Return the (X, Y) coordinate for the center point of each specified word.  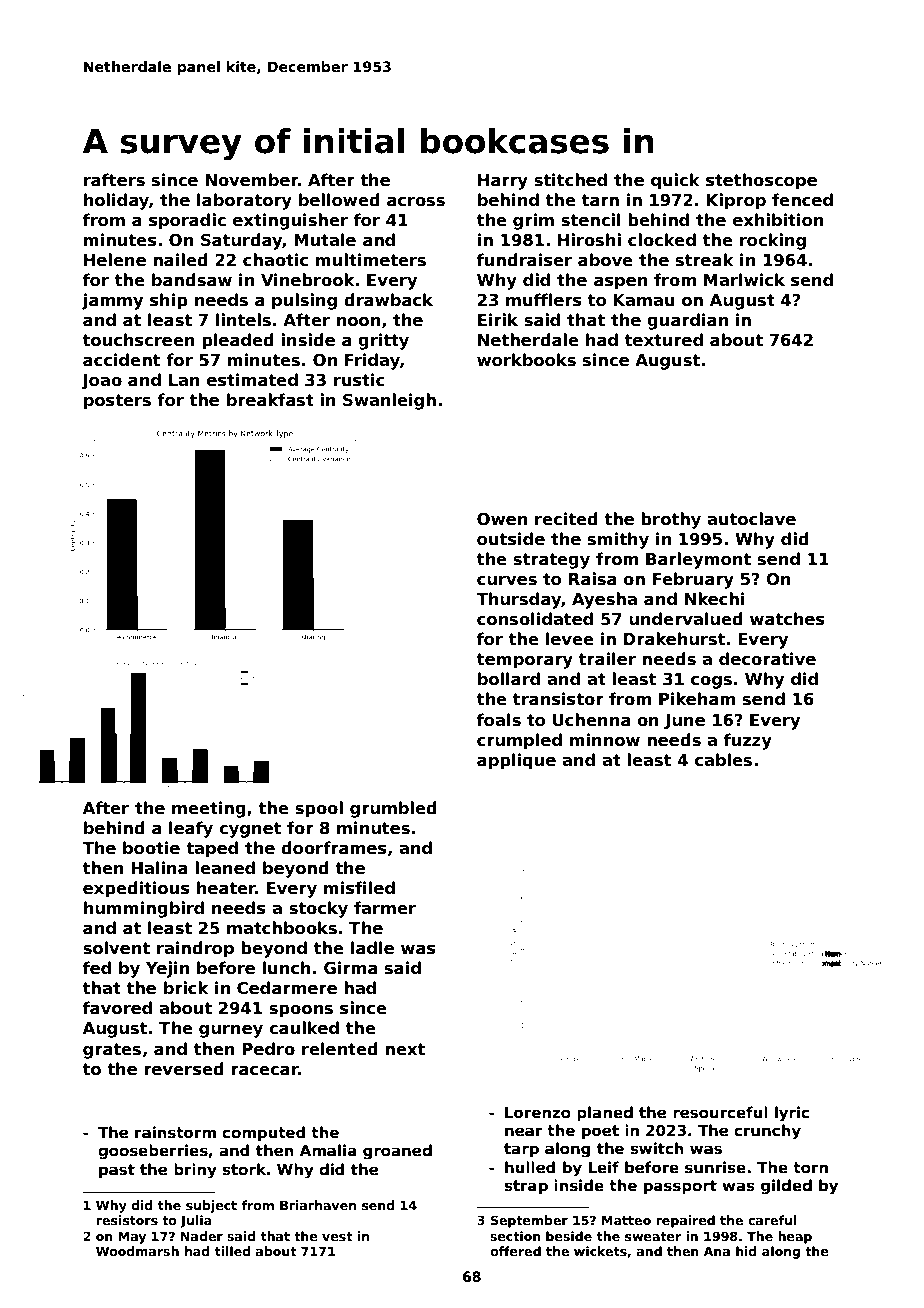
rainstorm (175, 1132)
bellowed (339, 200)
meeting (209, 809)
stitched (570, 180)
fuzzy (748, 741)
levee (570, 639)
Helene (115, 260)
